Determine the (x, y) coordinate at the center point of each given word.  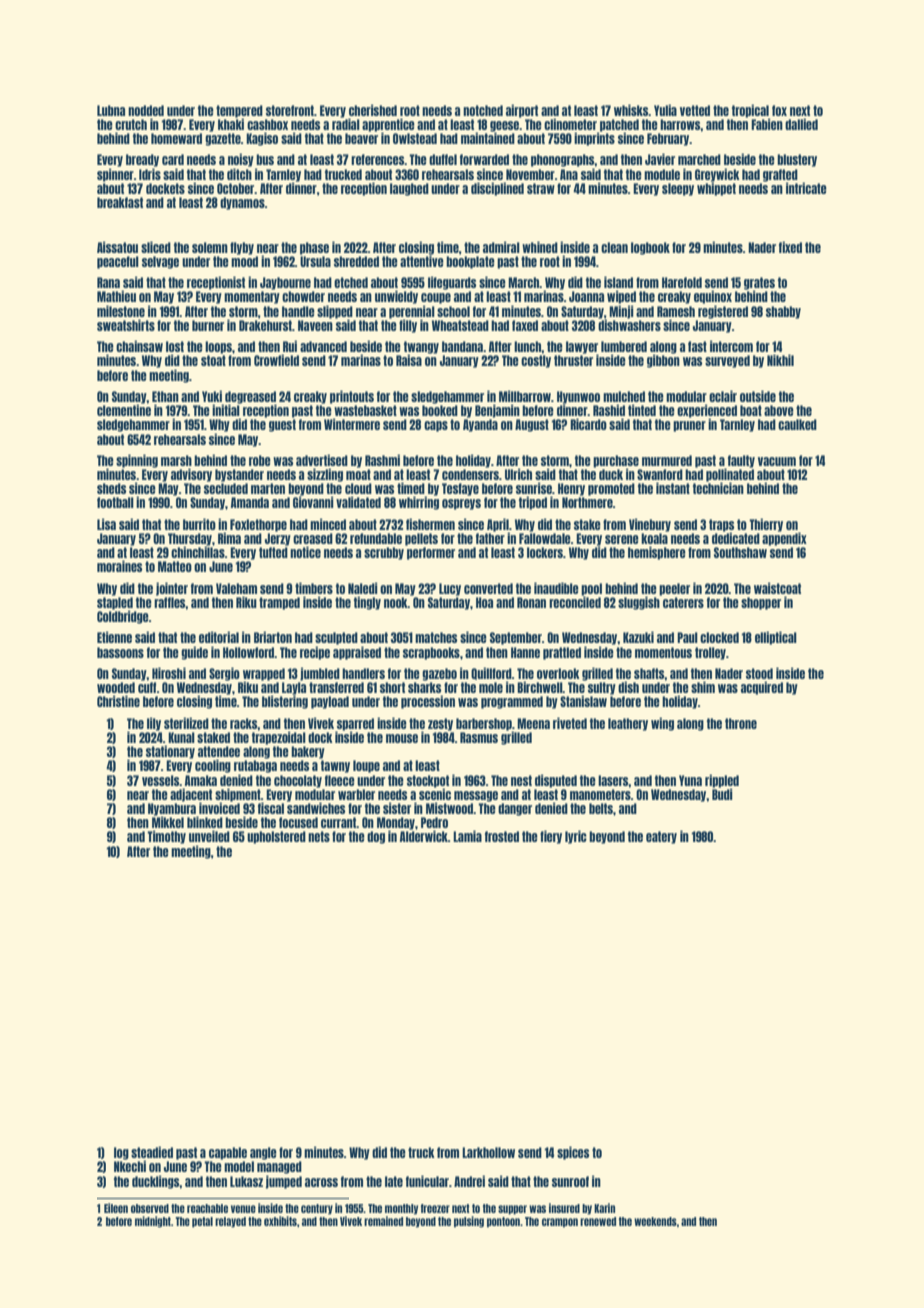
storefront (290, 110)
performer (431, 553)
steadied (152, 1152)
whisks (631, 110)
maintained (488, 138)
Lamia (467, 836)
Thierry (766, 525)
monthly (401, 1209)
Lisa (106, 524)
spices (573, 1153)
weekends (655, 1221)
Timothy (166, 837)
